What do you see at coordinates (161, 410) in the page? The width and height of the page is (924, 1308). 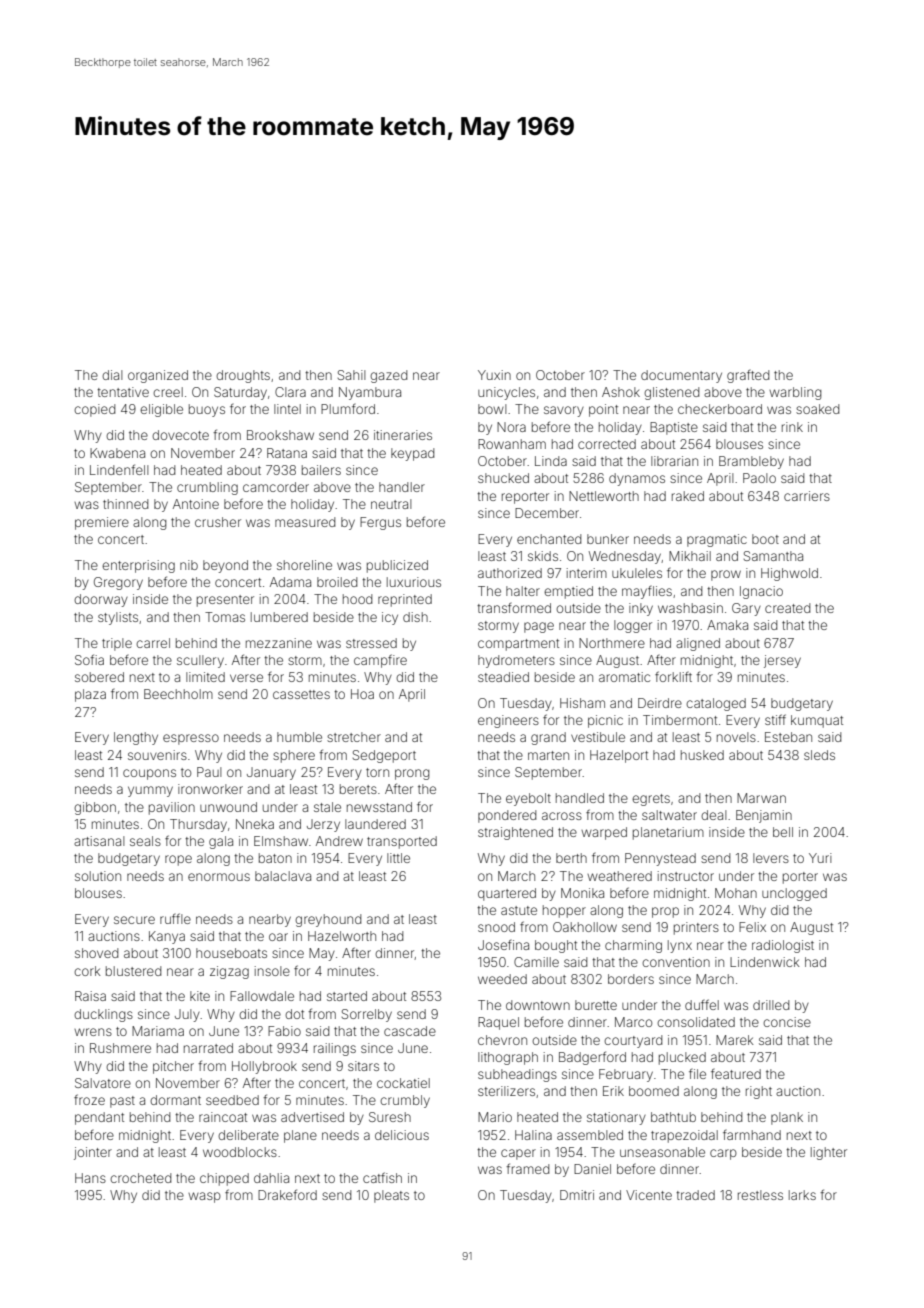 I see `eligible` at bounding box center [161, 410].
